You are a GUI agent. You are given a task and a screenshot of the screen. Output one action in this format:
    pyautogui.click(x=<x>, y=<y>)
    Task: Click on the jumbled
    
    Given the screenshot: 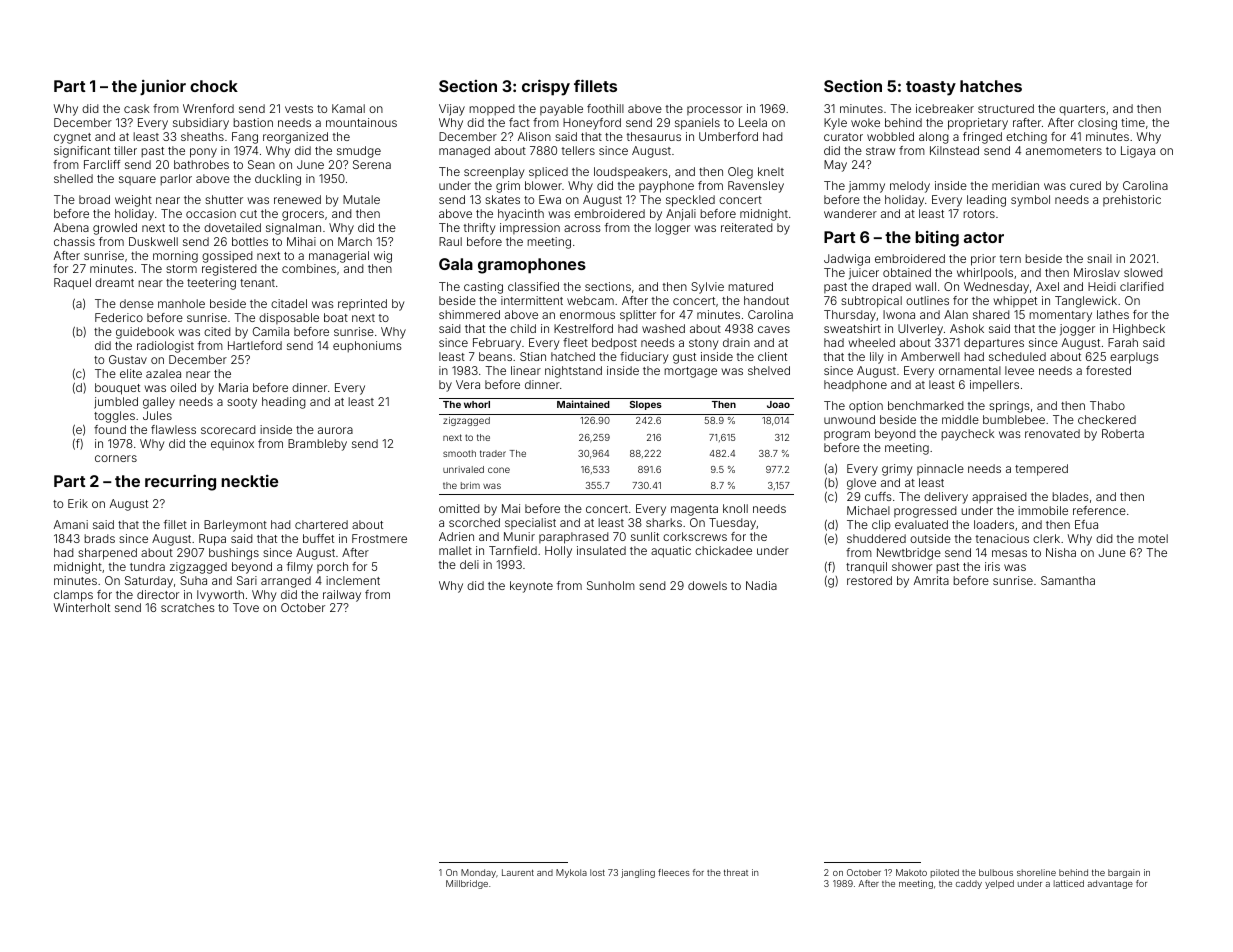 What is the action you would take?
    pyautogui.click(x=116, y=403)
